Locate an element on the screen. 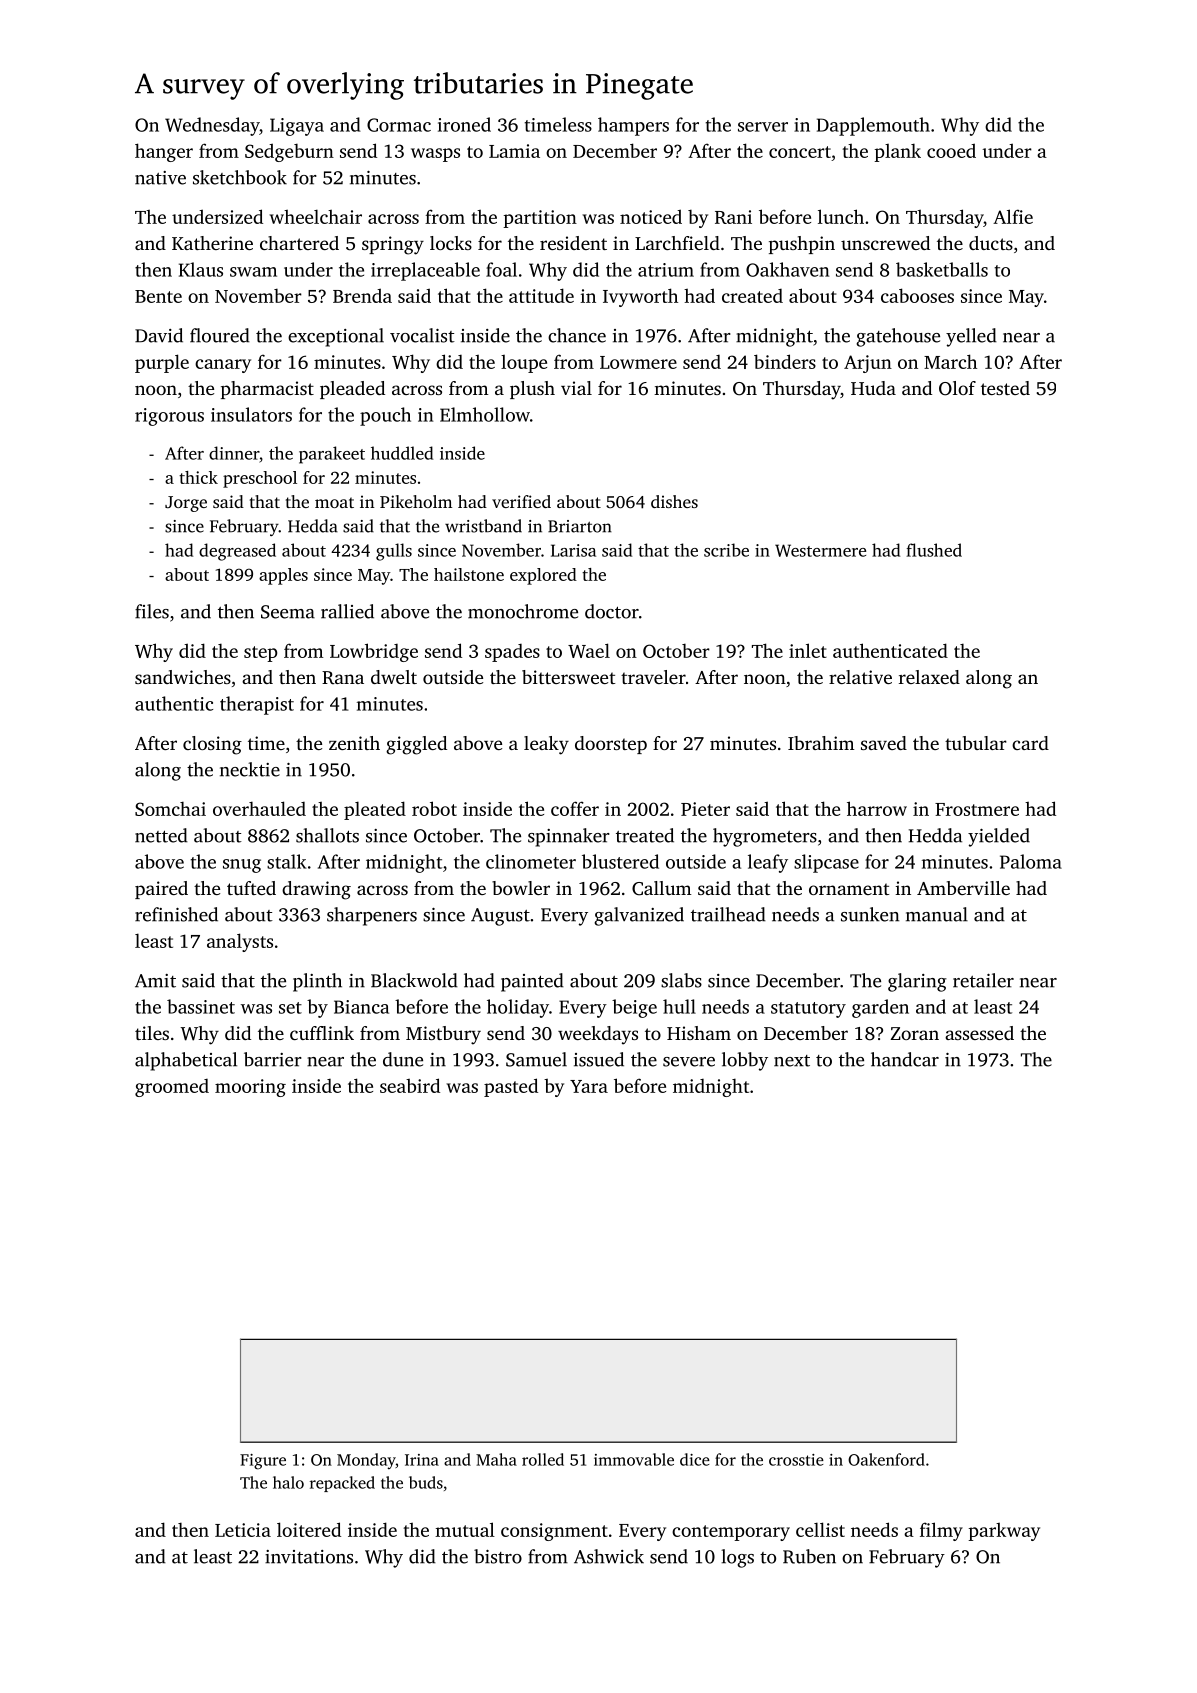  mooring is located at coordinates (250, 1088).
